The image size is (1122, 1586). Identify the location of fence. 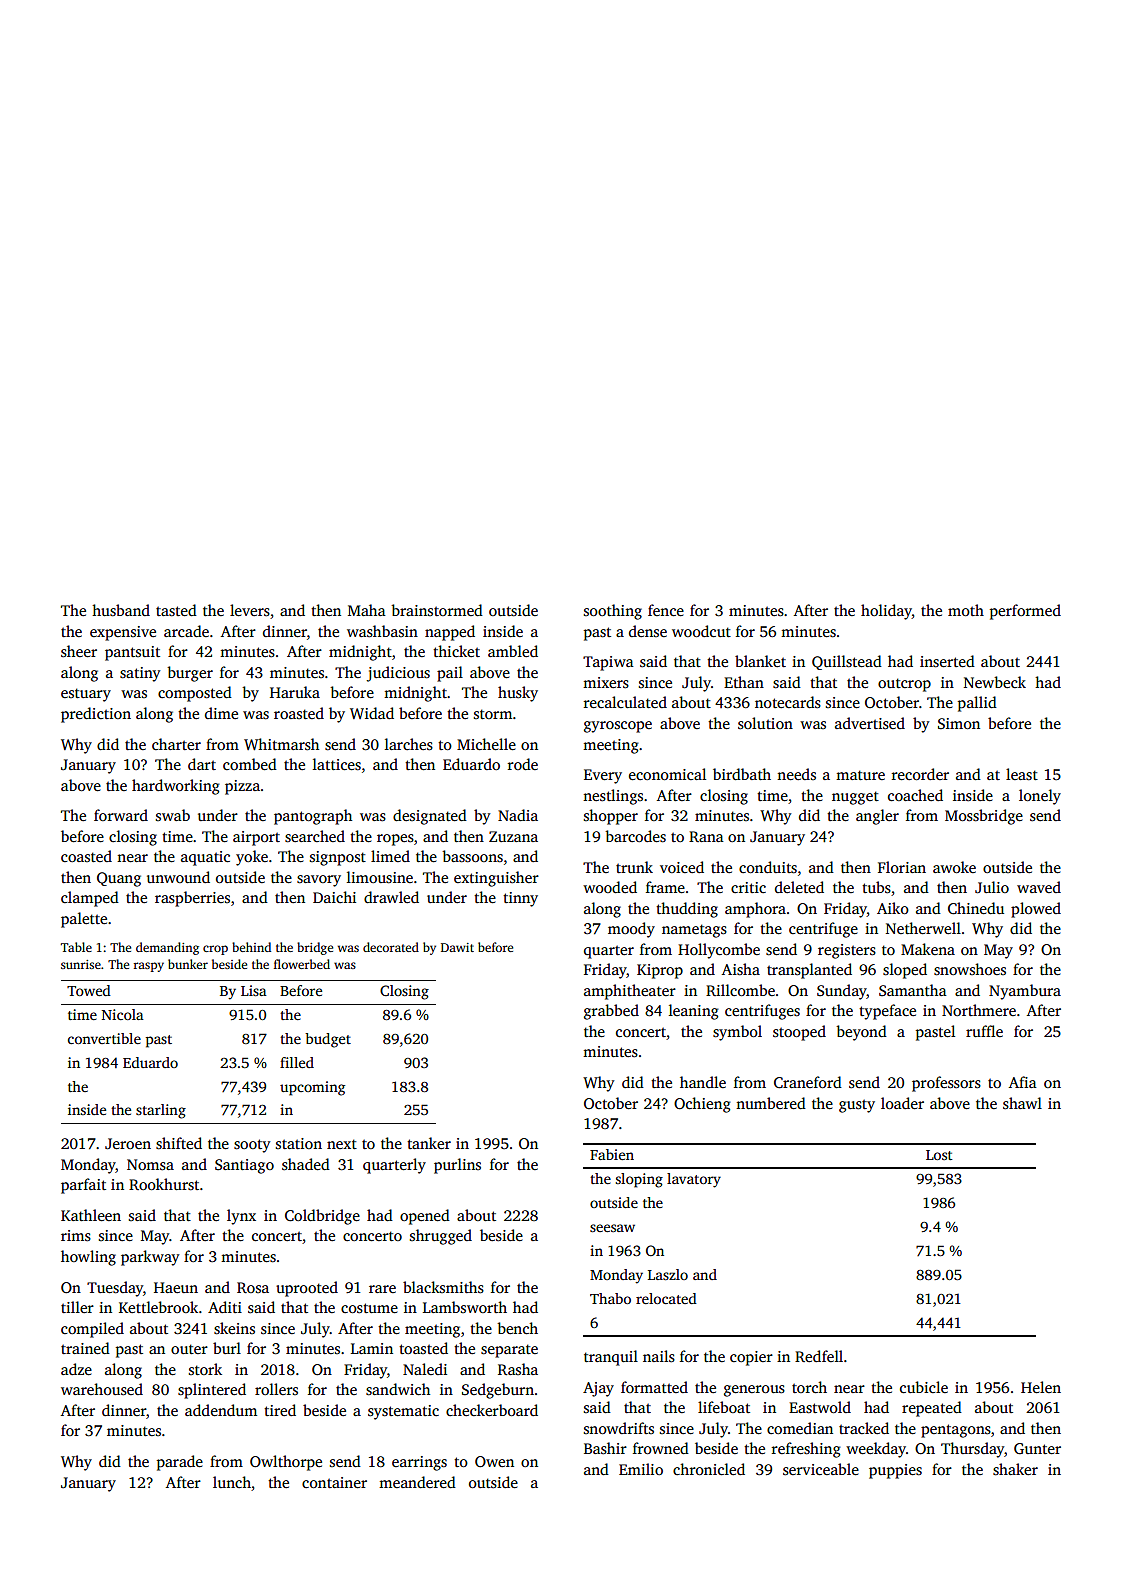
(666, 610).
